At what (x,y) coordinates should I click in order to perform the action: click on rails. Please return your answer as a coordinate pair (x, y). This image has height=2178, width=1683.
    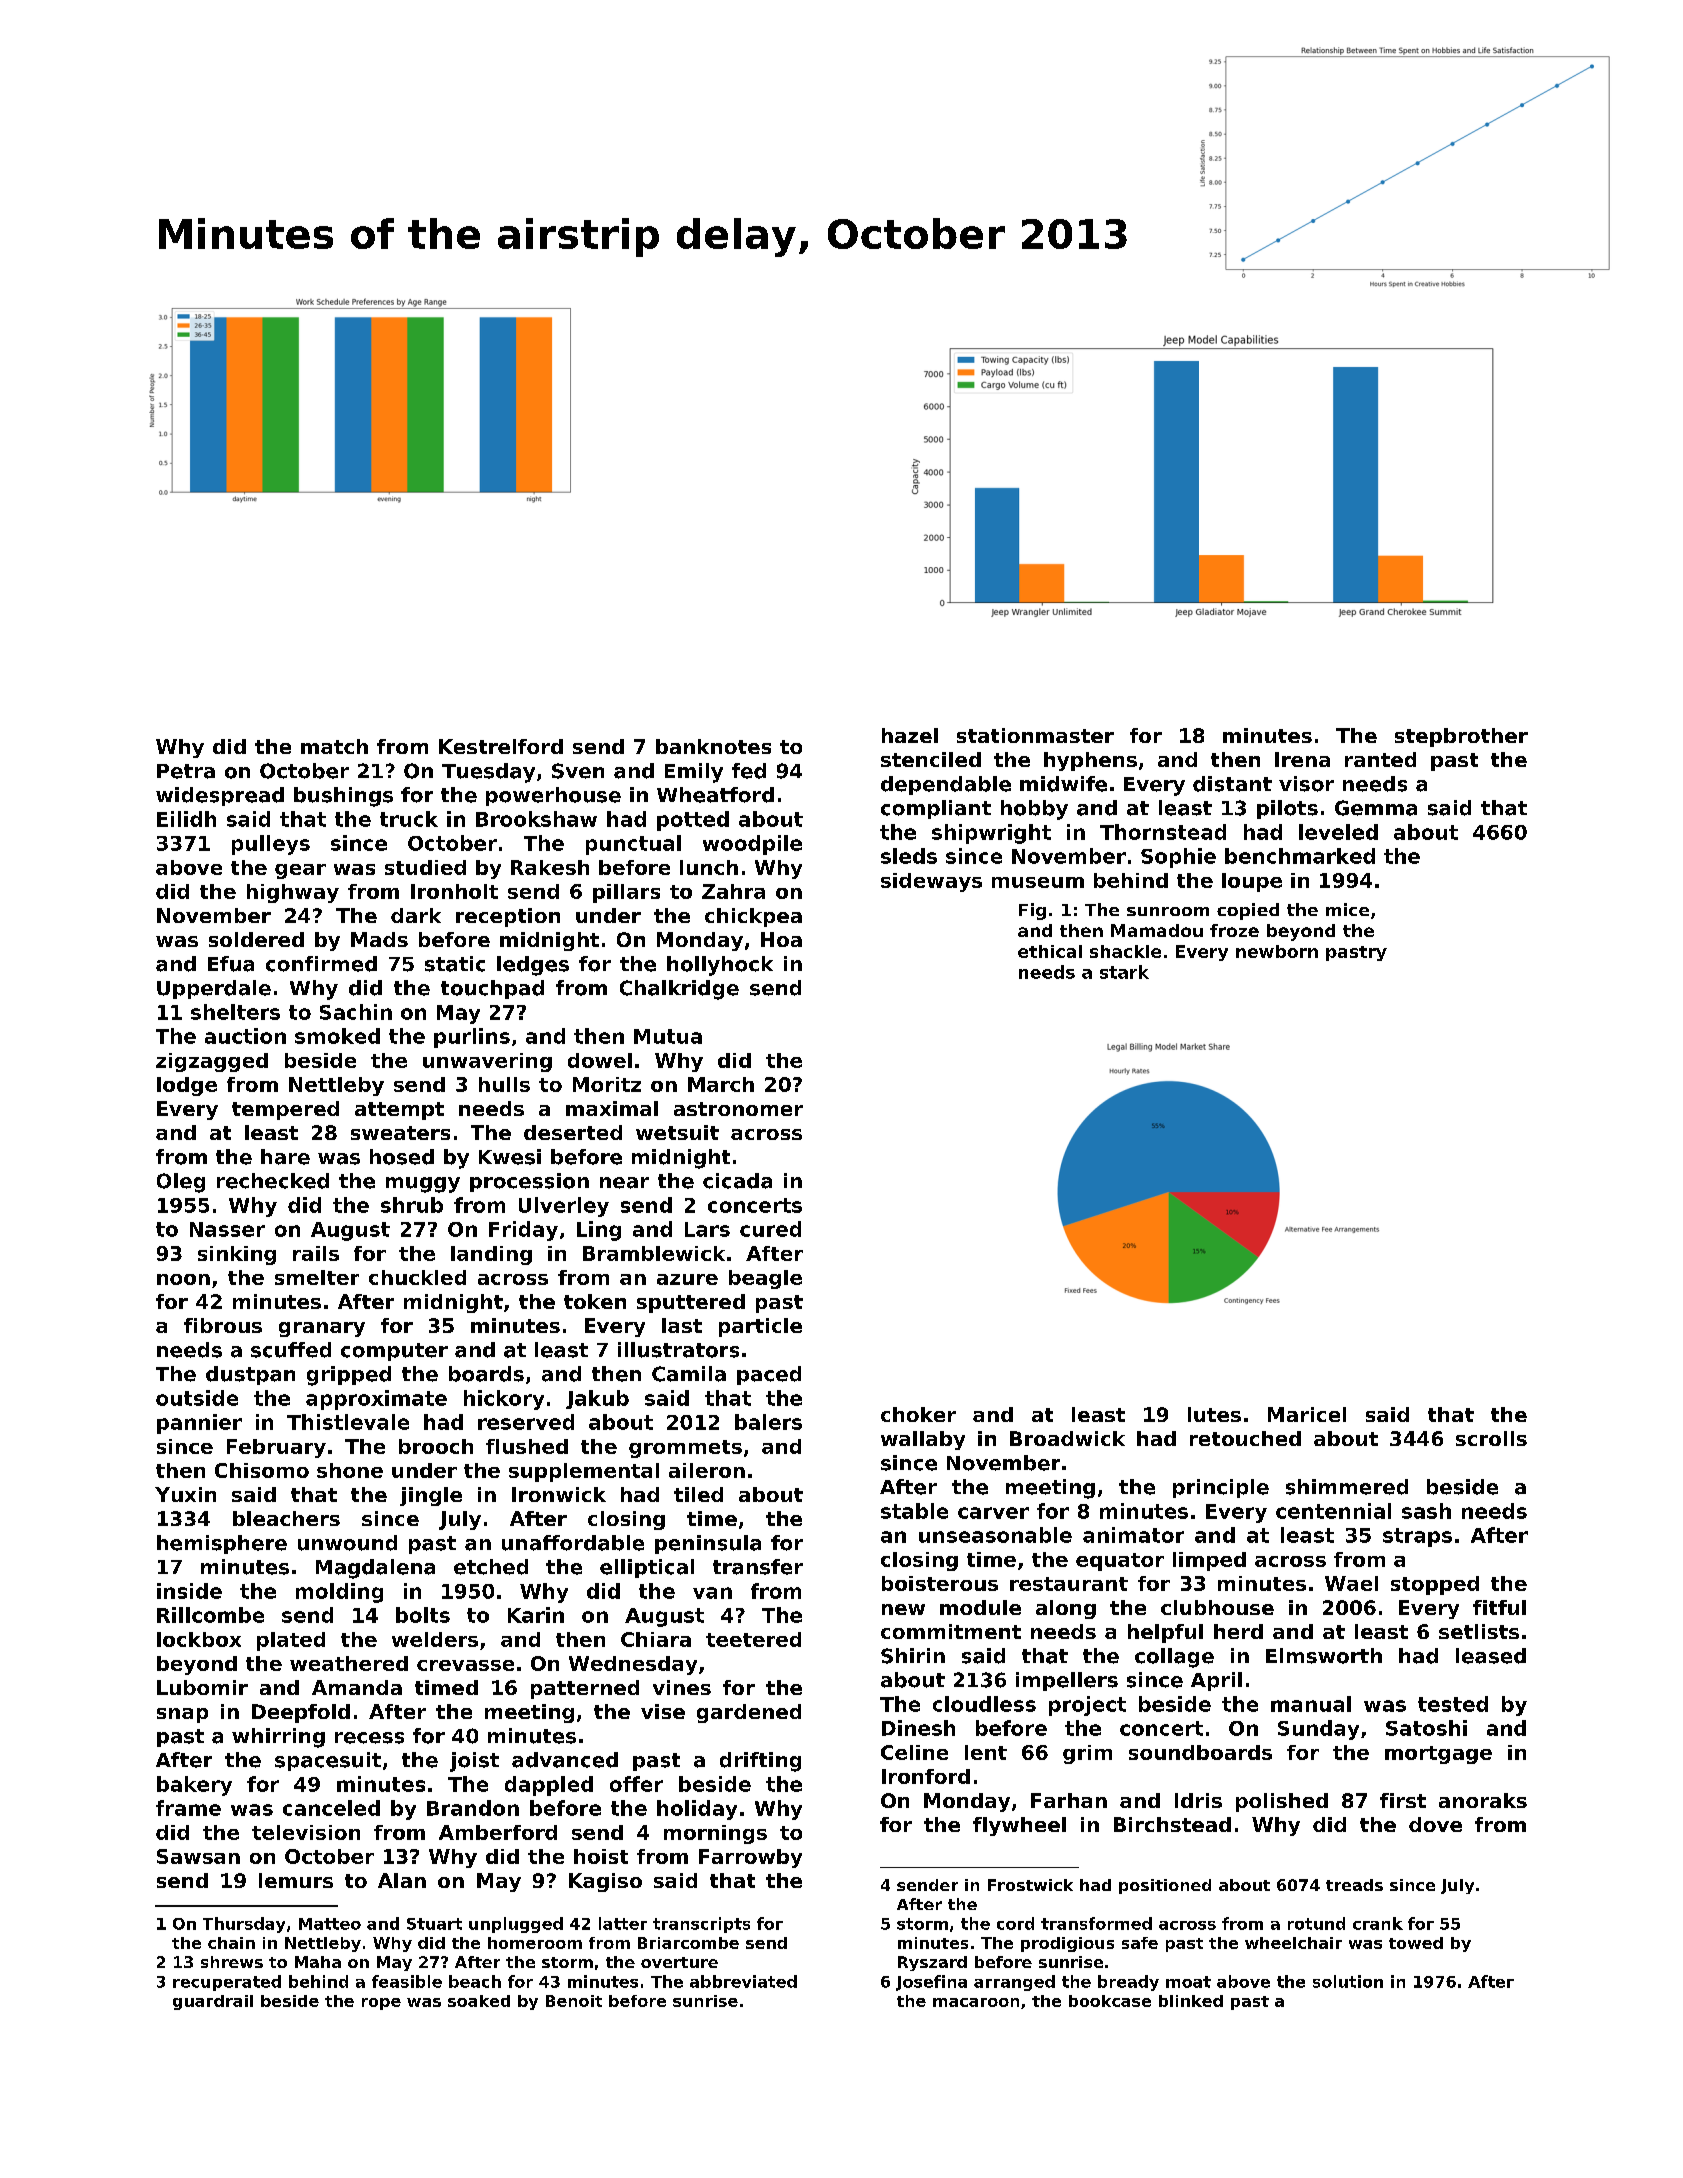
    Looking at the image, I should click on (316, 1253).
